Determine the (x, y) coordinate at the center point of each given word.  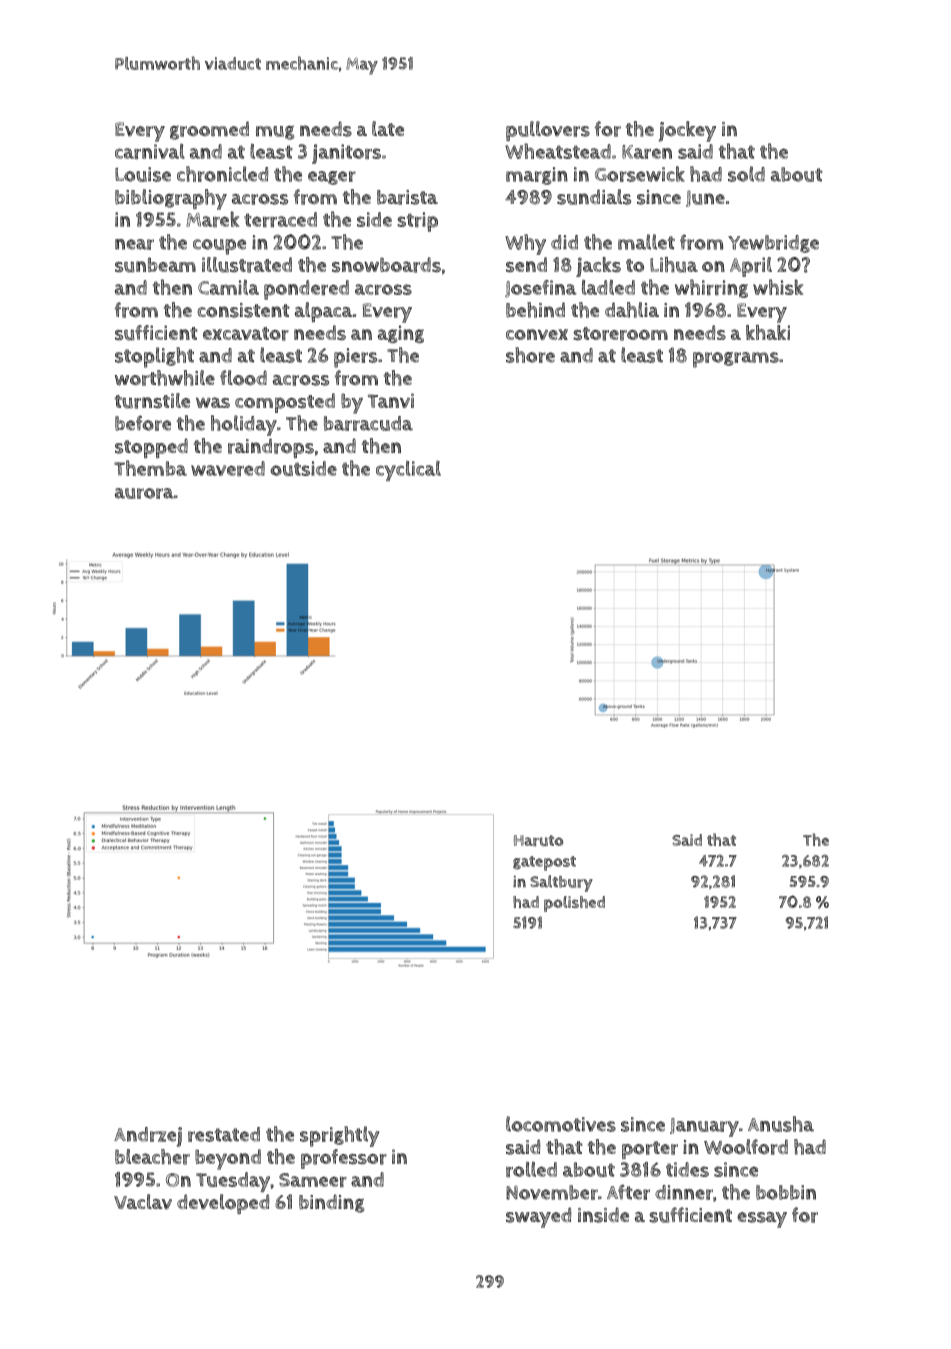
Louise (143, 174)
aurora (144, 493)
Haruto (538, 841)
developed (223, 1204)
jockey (687, 131)
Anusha (781, 1124)
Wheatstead (558, 151)
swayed (538, 1217)
